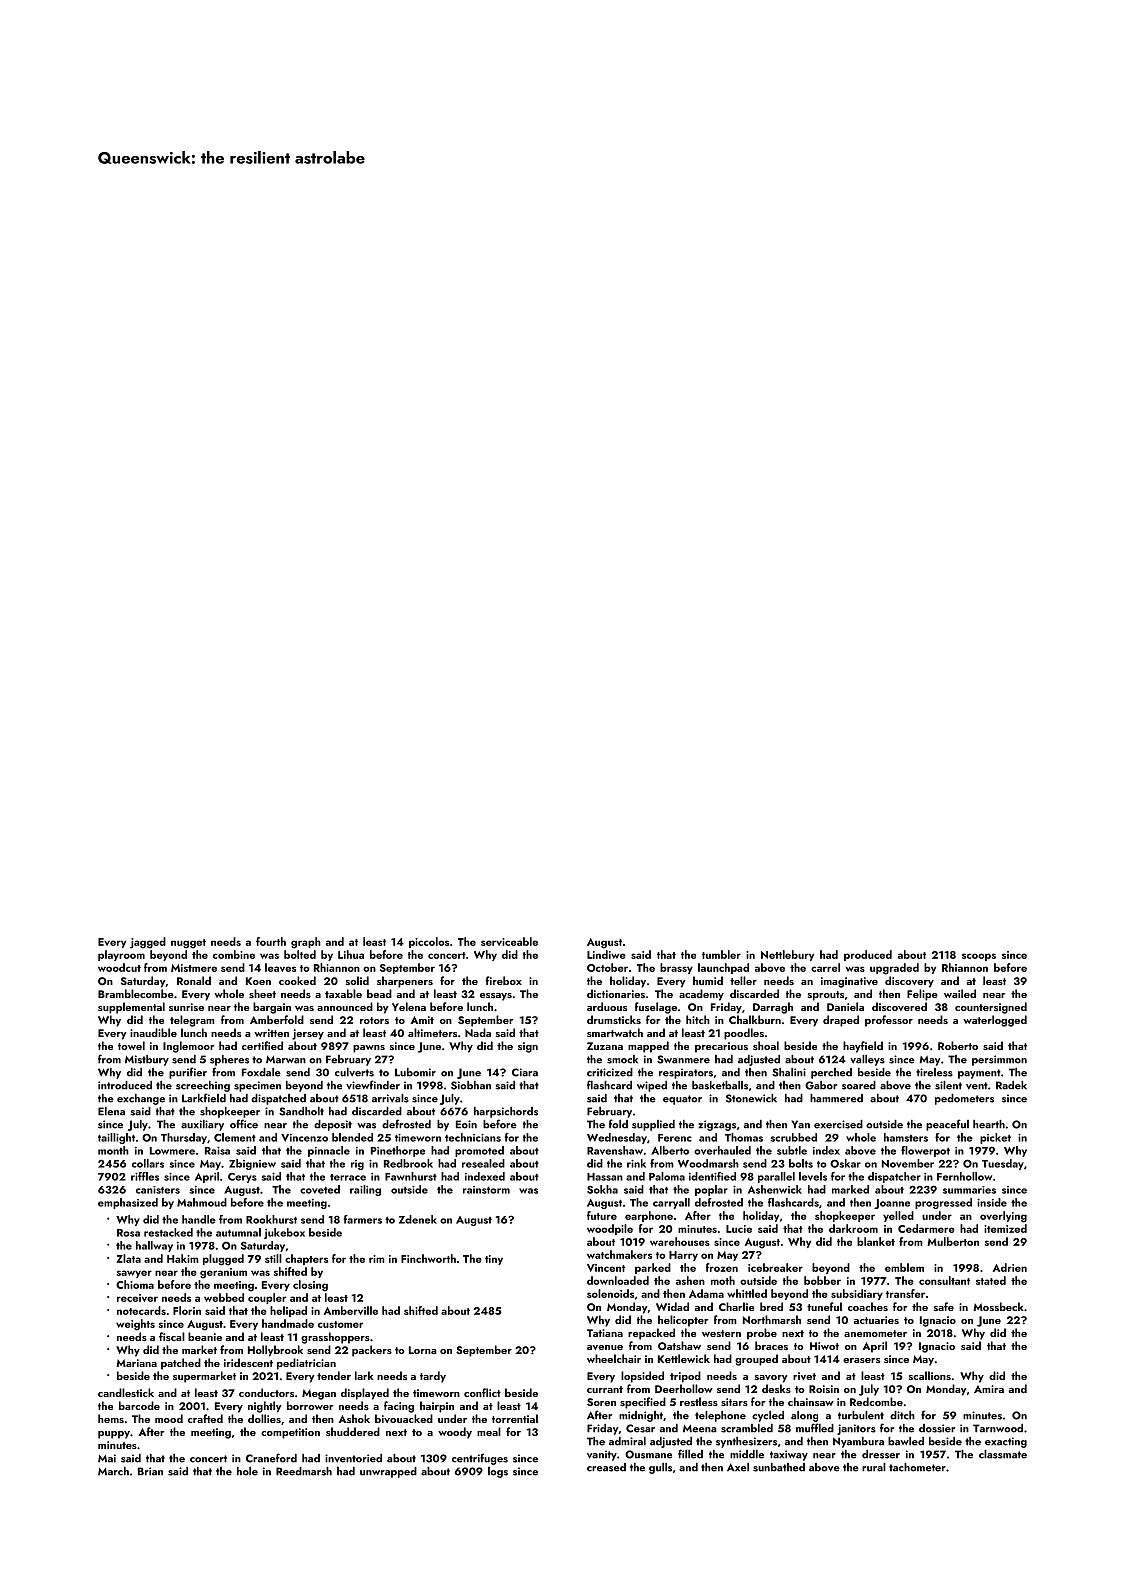 The width and height of the screenshot is (1125, 1591). What do you see at coordinates (773, 1008) in the screenshot?
I see `Darragh` at bounding box center [773, 1008].
